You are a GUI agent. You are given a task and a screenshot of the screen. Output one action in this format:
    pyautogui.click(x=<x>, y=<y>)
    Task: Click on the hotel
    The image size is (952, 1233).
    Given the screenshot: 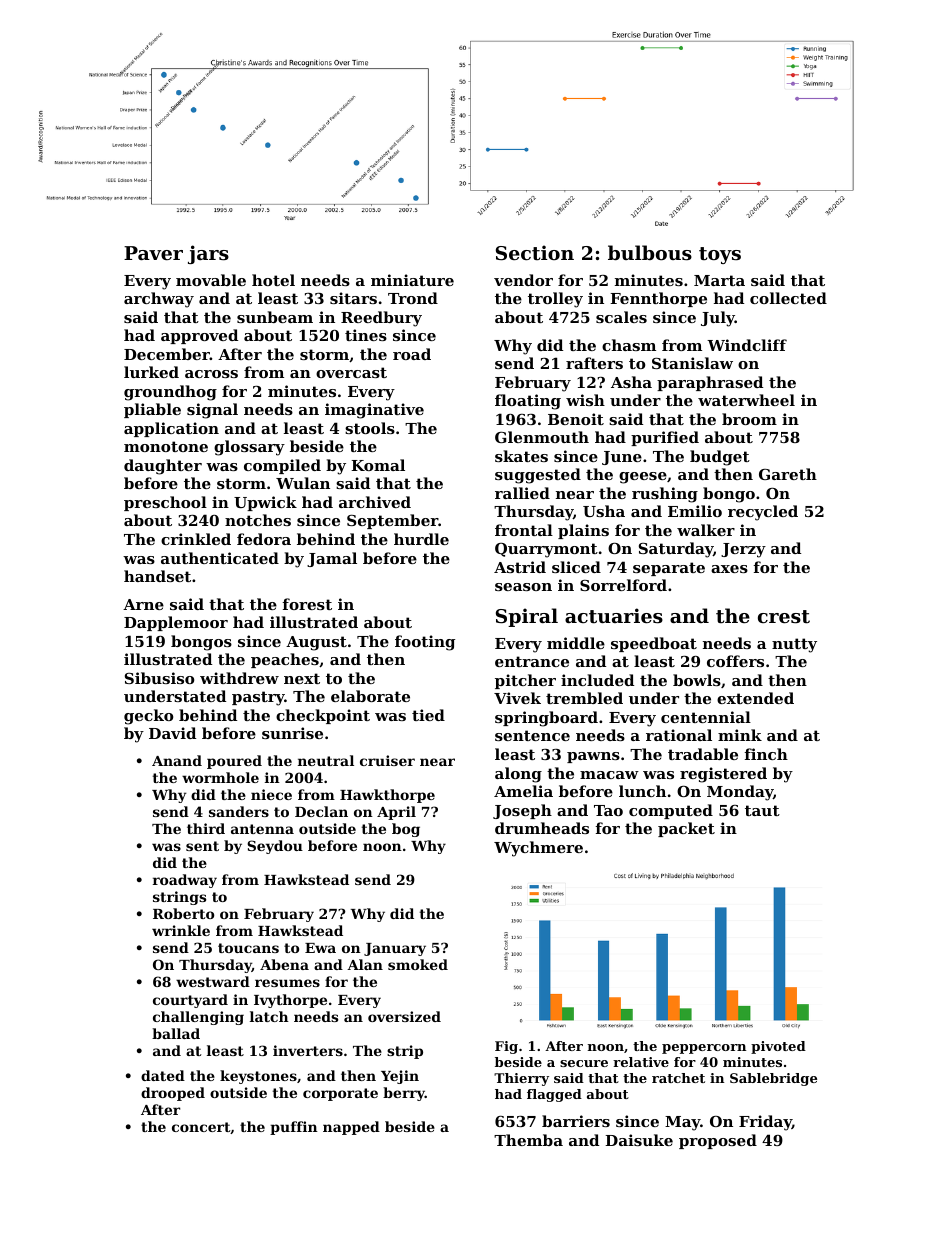 What is the action you would take?
    pyautogui.click(x=273, y=280)
